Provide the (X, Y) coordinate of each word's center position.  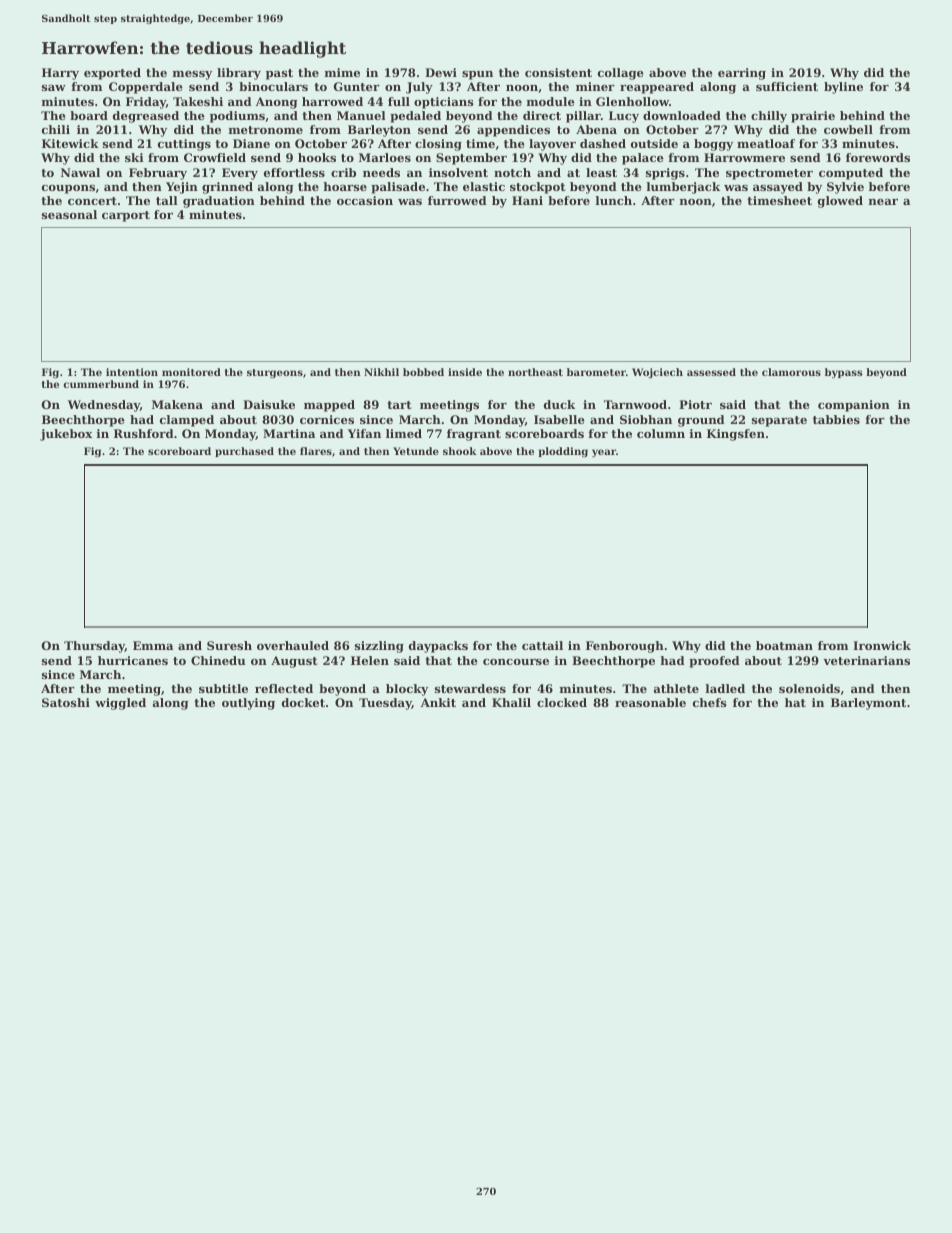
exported (112, 74)
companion (854, 406)
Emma (153, 645)
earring (742, 74)
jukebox (66, 435)
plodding (563, 452)
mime (342, 72)
